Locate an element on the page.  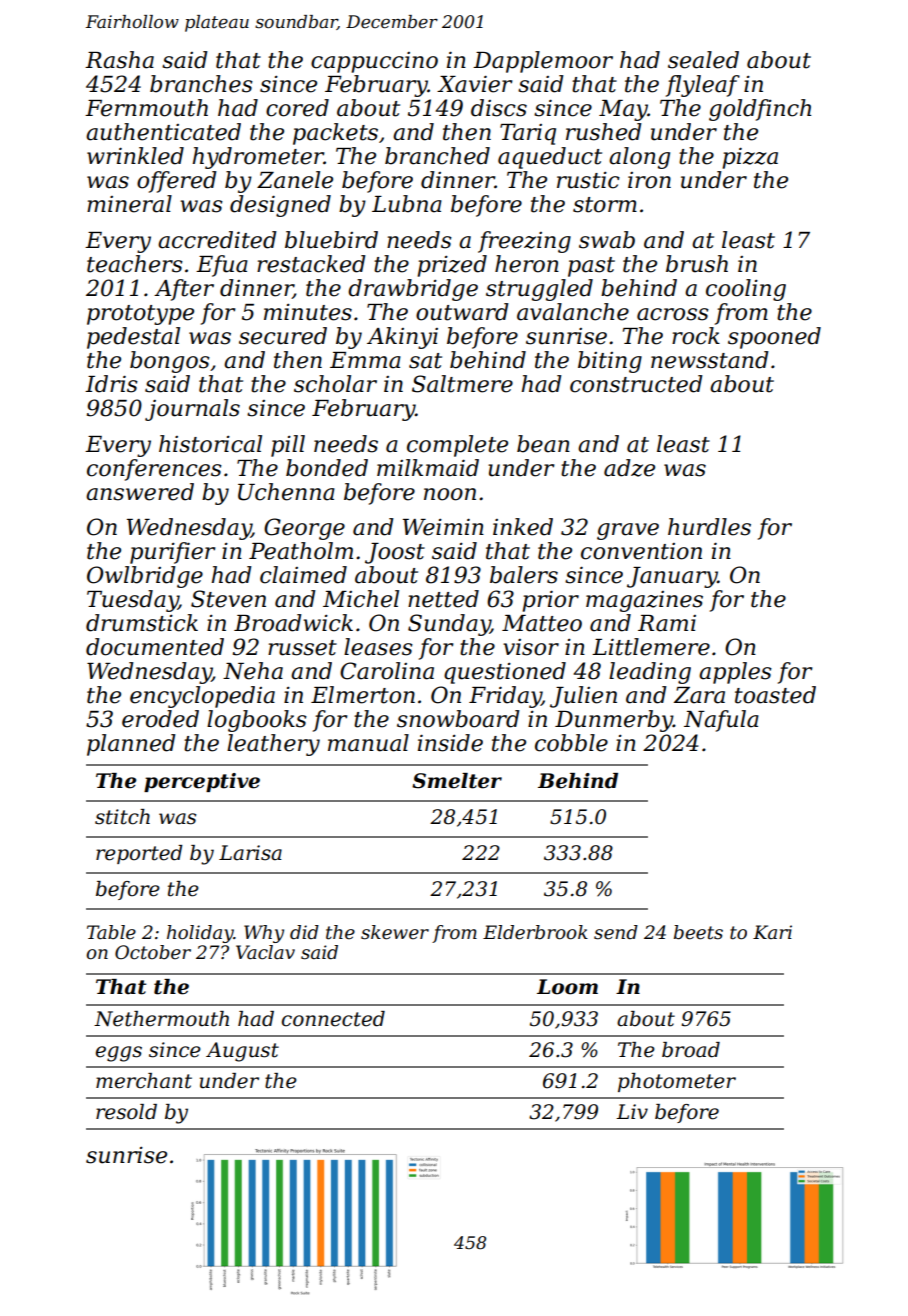
pizza is located at coordinates (750, 158).
